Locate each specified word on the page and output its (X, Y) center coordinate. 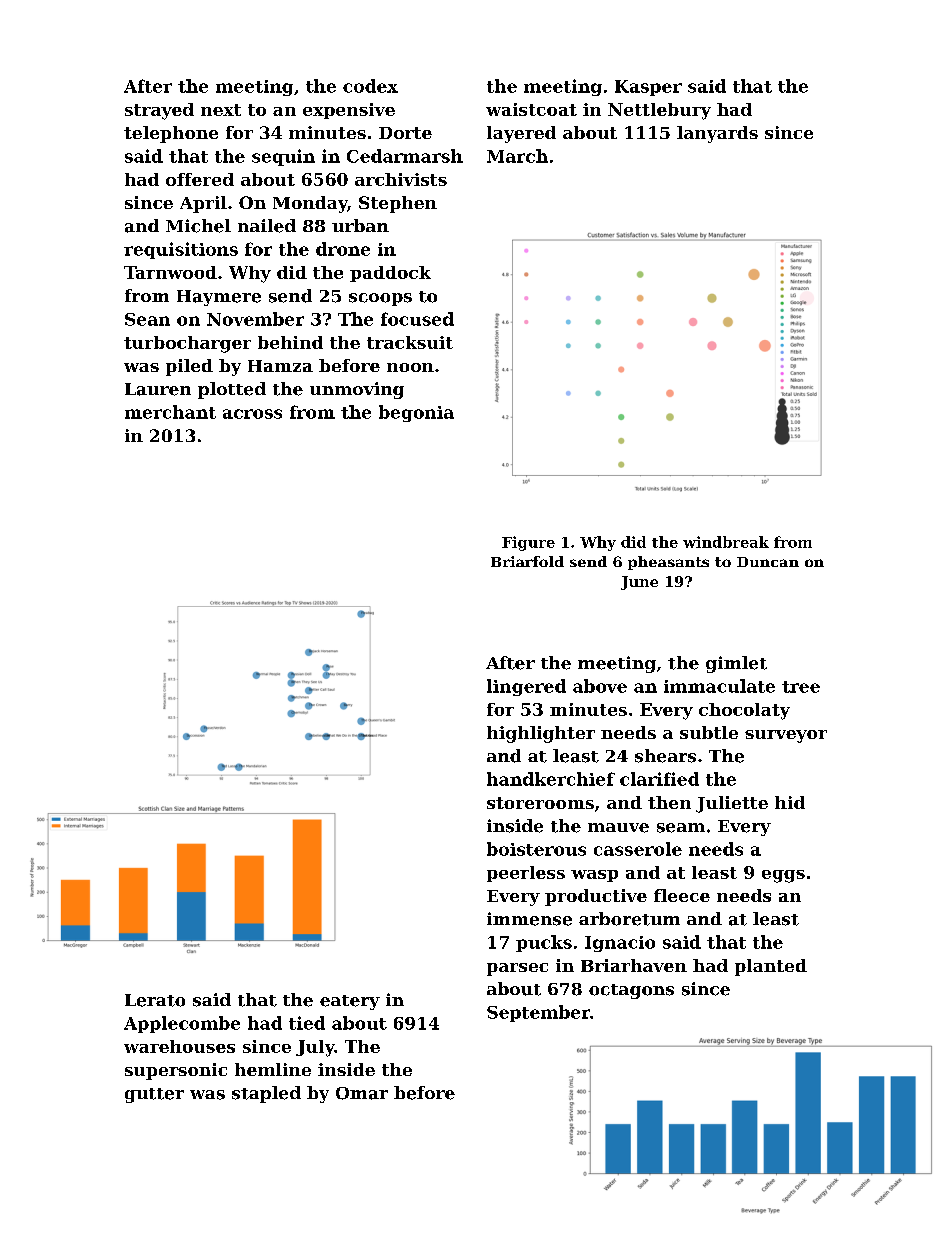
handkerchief (551, 779)
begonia (416, 413)
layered (521, 134)
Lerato (155, 1000)
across (252, 414)
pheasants (668, 563)
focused (417, 319)
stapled (266, 1094)
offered (200, 179)
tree (801, 687)
